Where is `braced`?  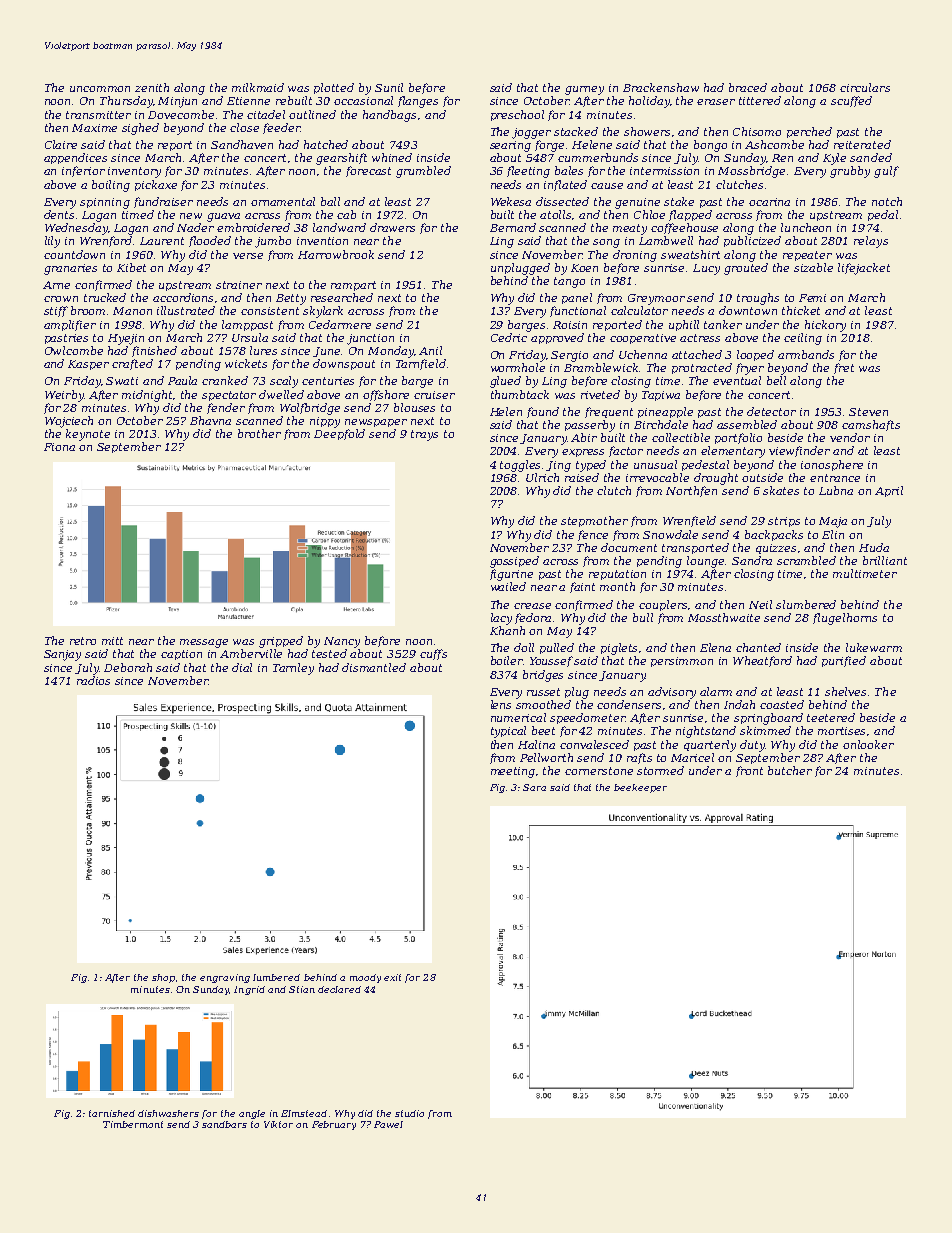 braced is located at coordinates (748, 87).
